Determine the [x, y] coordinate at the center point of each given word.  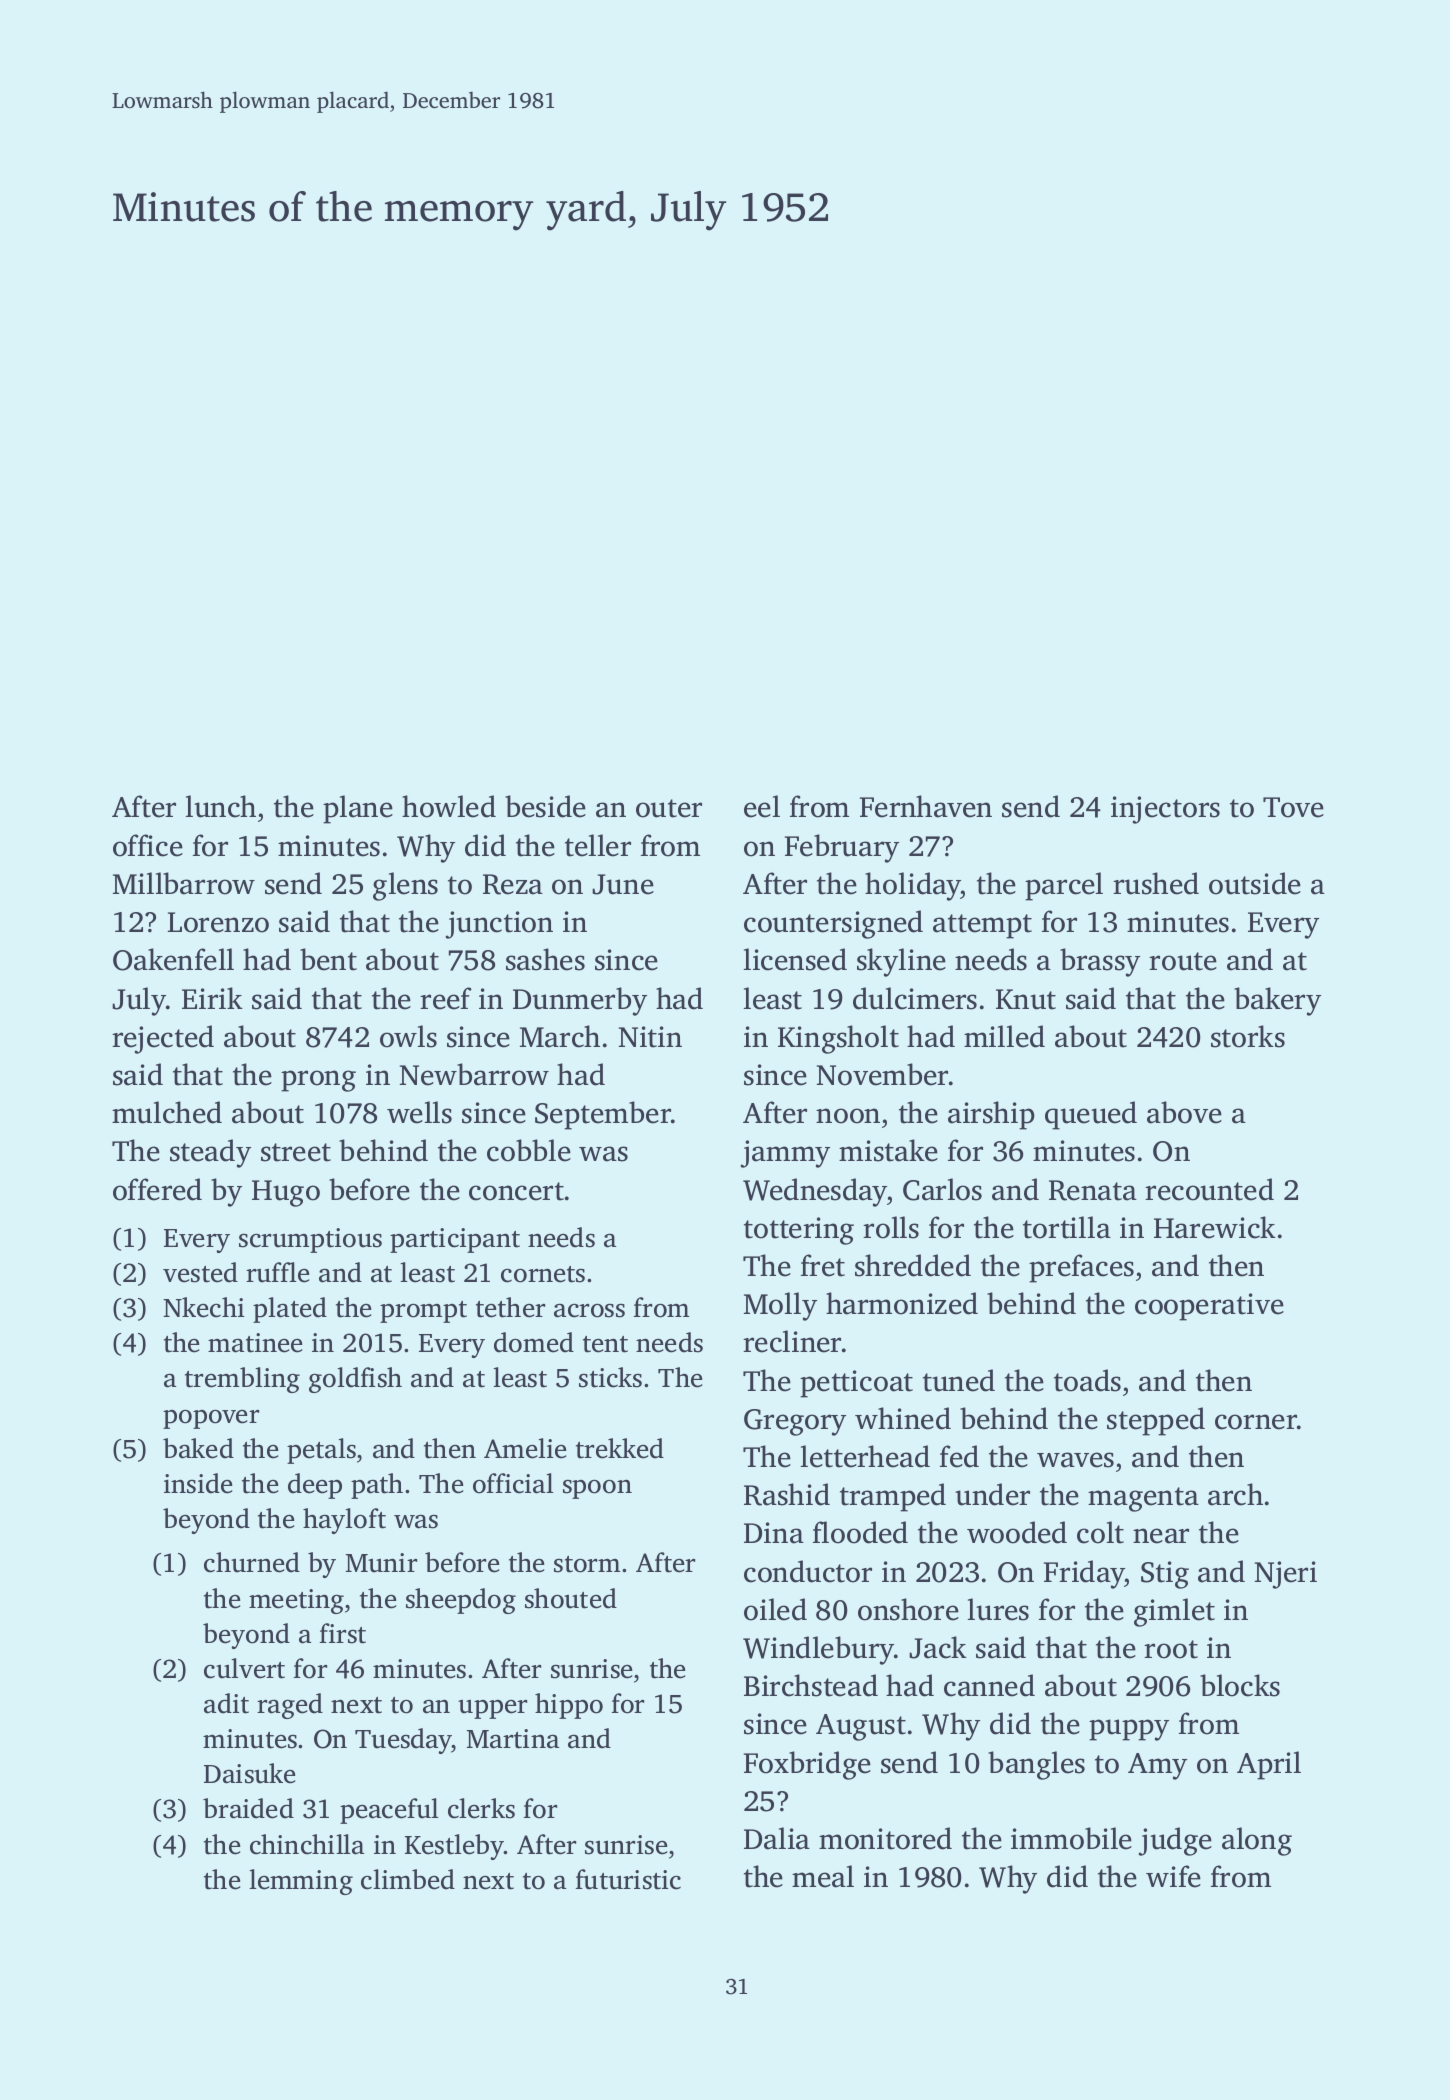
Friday [1084, 1574]
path [377, 1486]
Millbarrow [184, 883]
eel [762, 806]
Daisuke [249, 1773]
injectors [1165, 810]
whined [903, 1418]
